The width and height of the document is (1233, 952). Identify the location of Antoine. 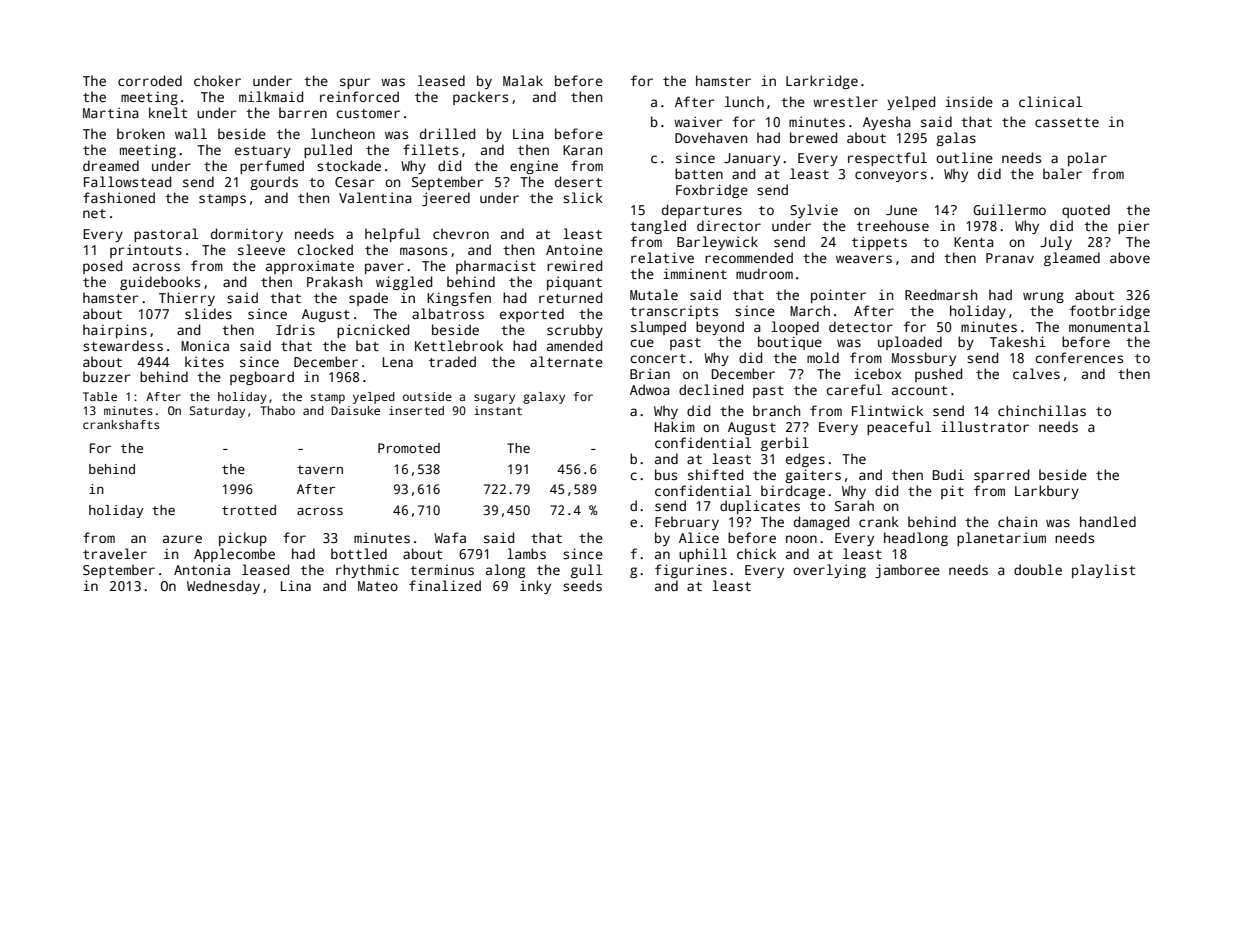
(574, 249).
